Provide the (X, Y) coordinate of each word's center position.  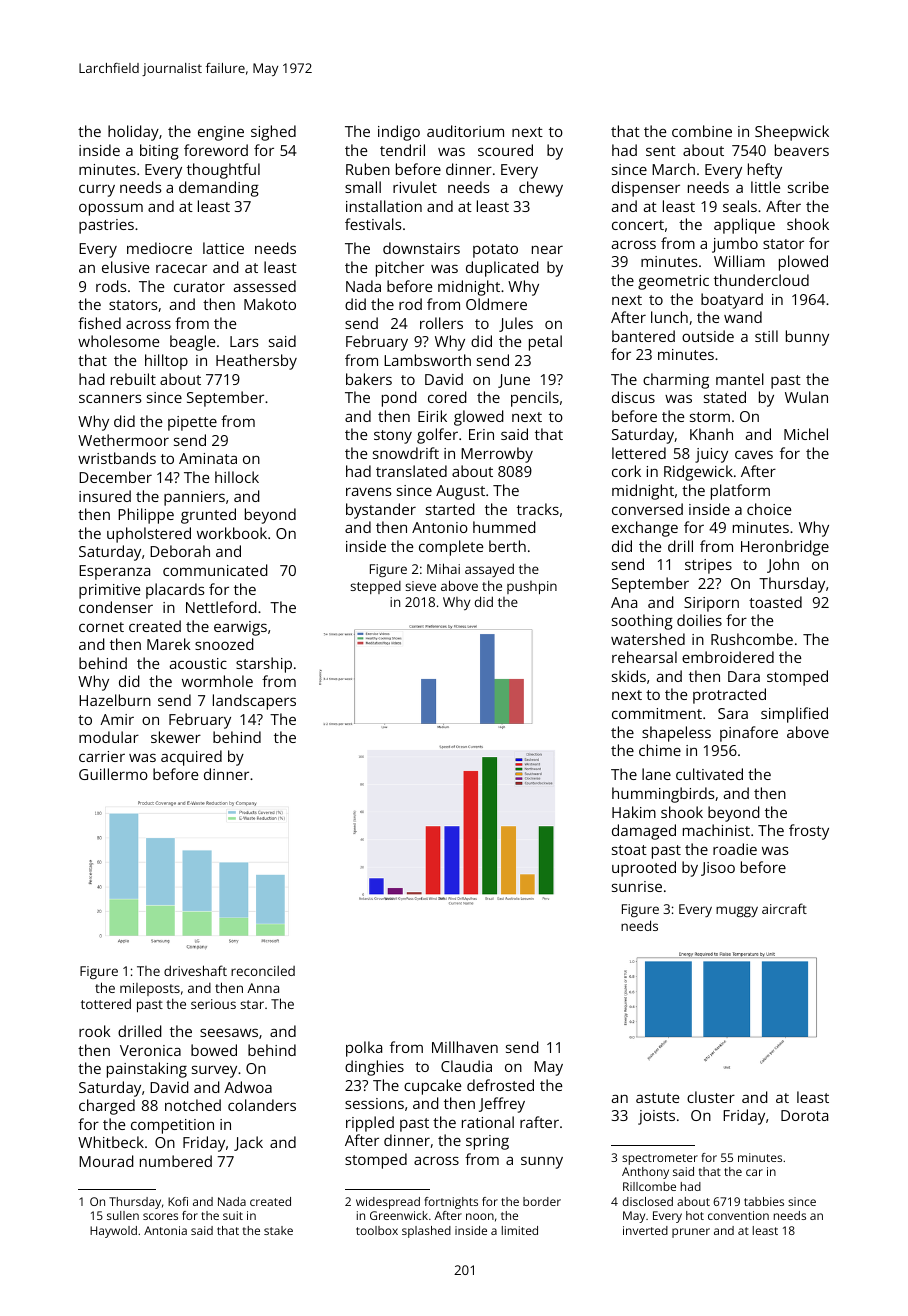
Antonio (440, 527)
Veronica (150, 1050)
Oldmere (496, 304)
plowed (803, 263)
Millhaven (465, 1047)
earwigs (240, 628)
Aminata (208, 458)
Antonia (165, 1230)
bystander (381, 511)
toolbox (377, 1230)
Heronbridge (785, 548)
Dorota (804, 1115)
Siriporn (711, 604)
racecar (181, 268)
